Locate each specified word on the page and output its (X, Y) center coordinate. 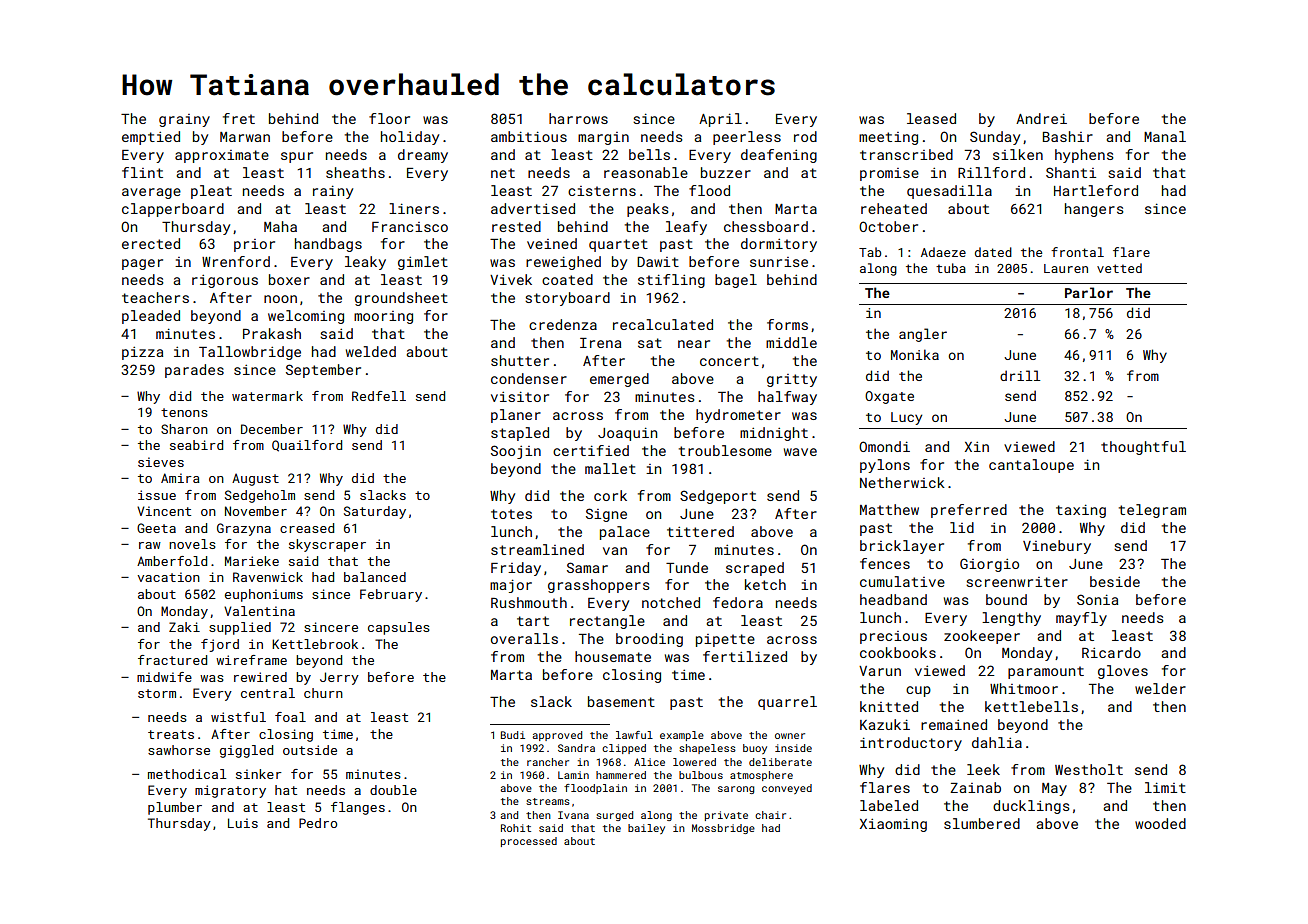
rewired (260, 677)
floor (389, 118)
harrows (578, 118)
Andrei (1041, 118)
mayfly (1081, 619)
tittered (700, 531)
